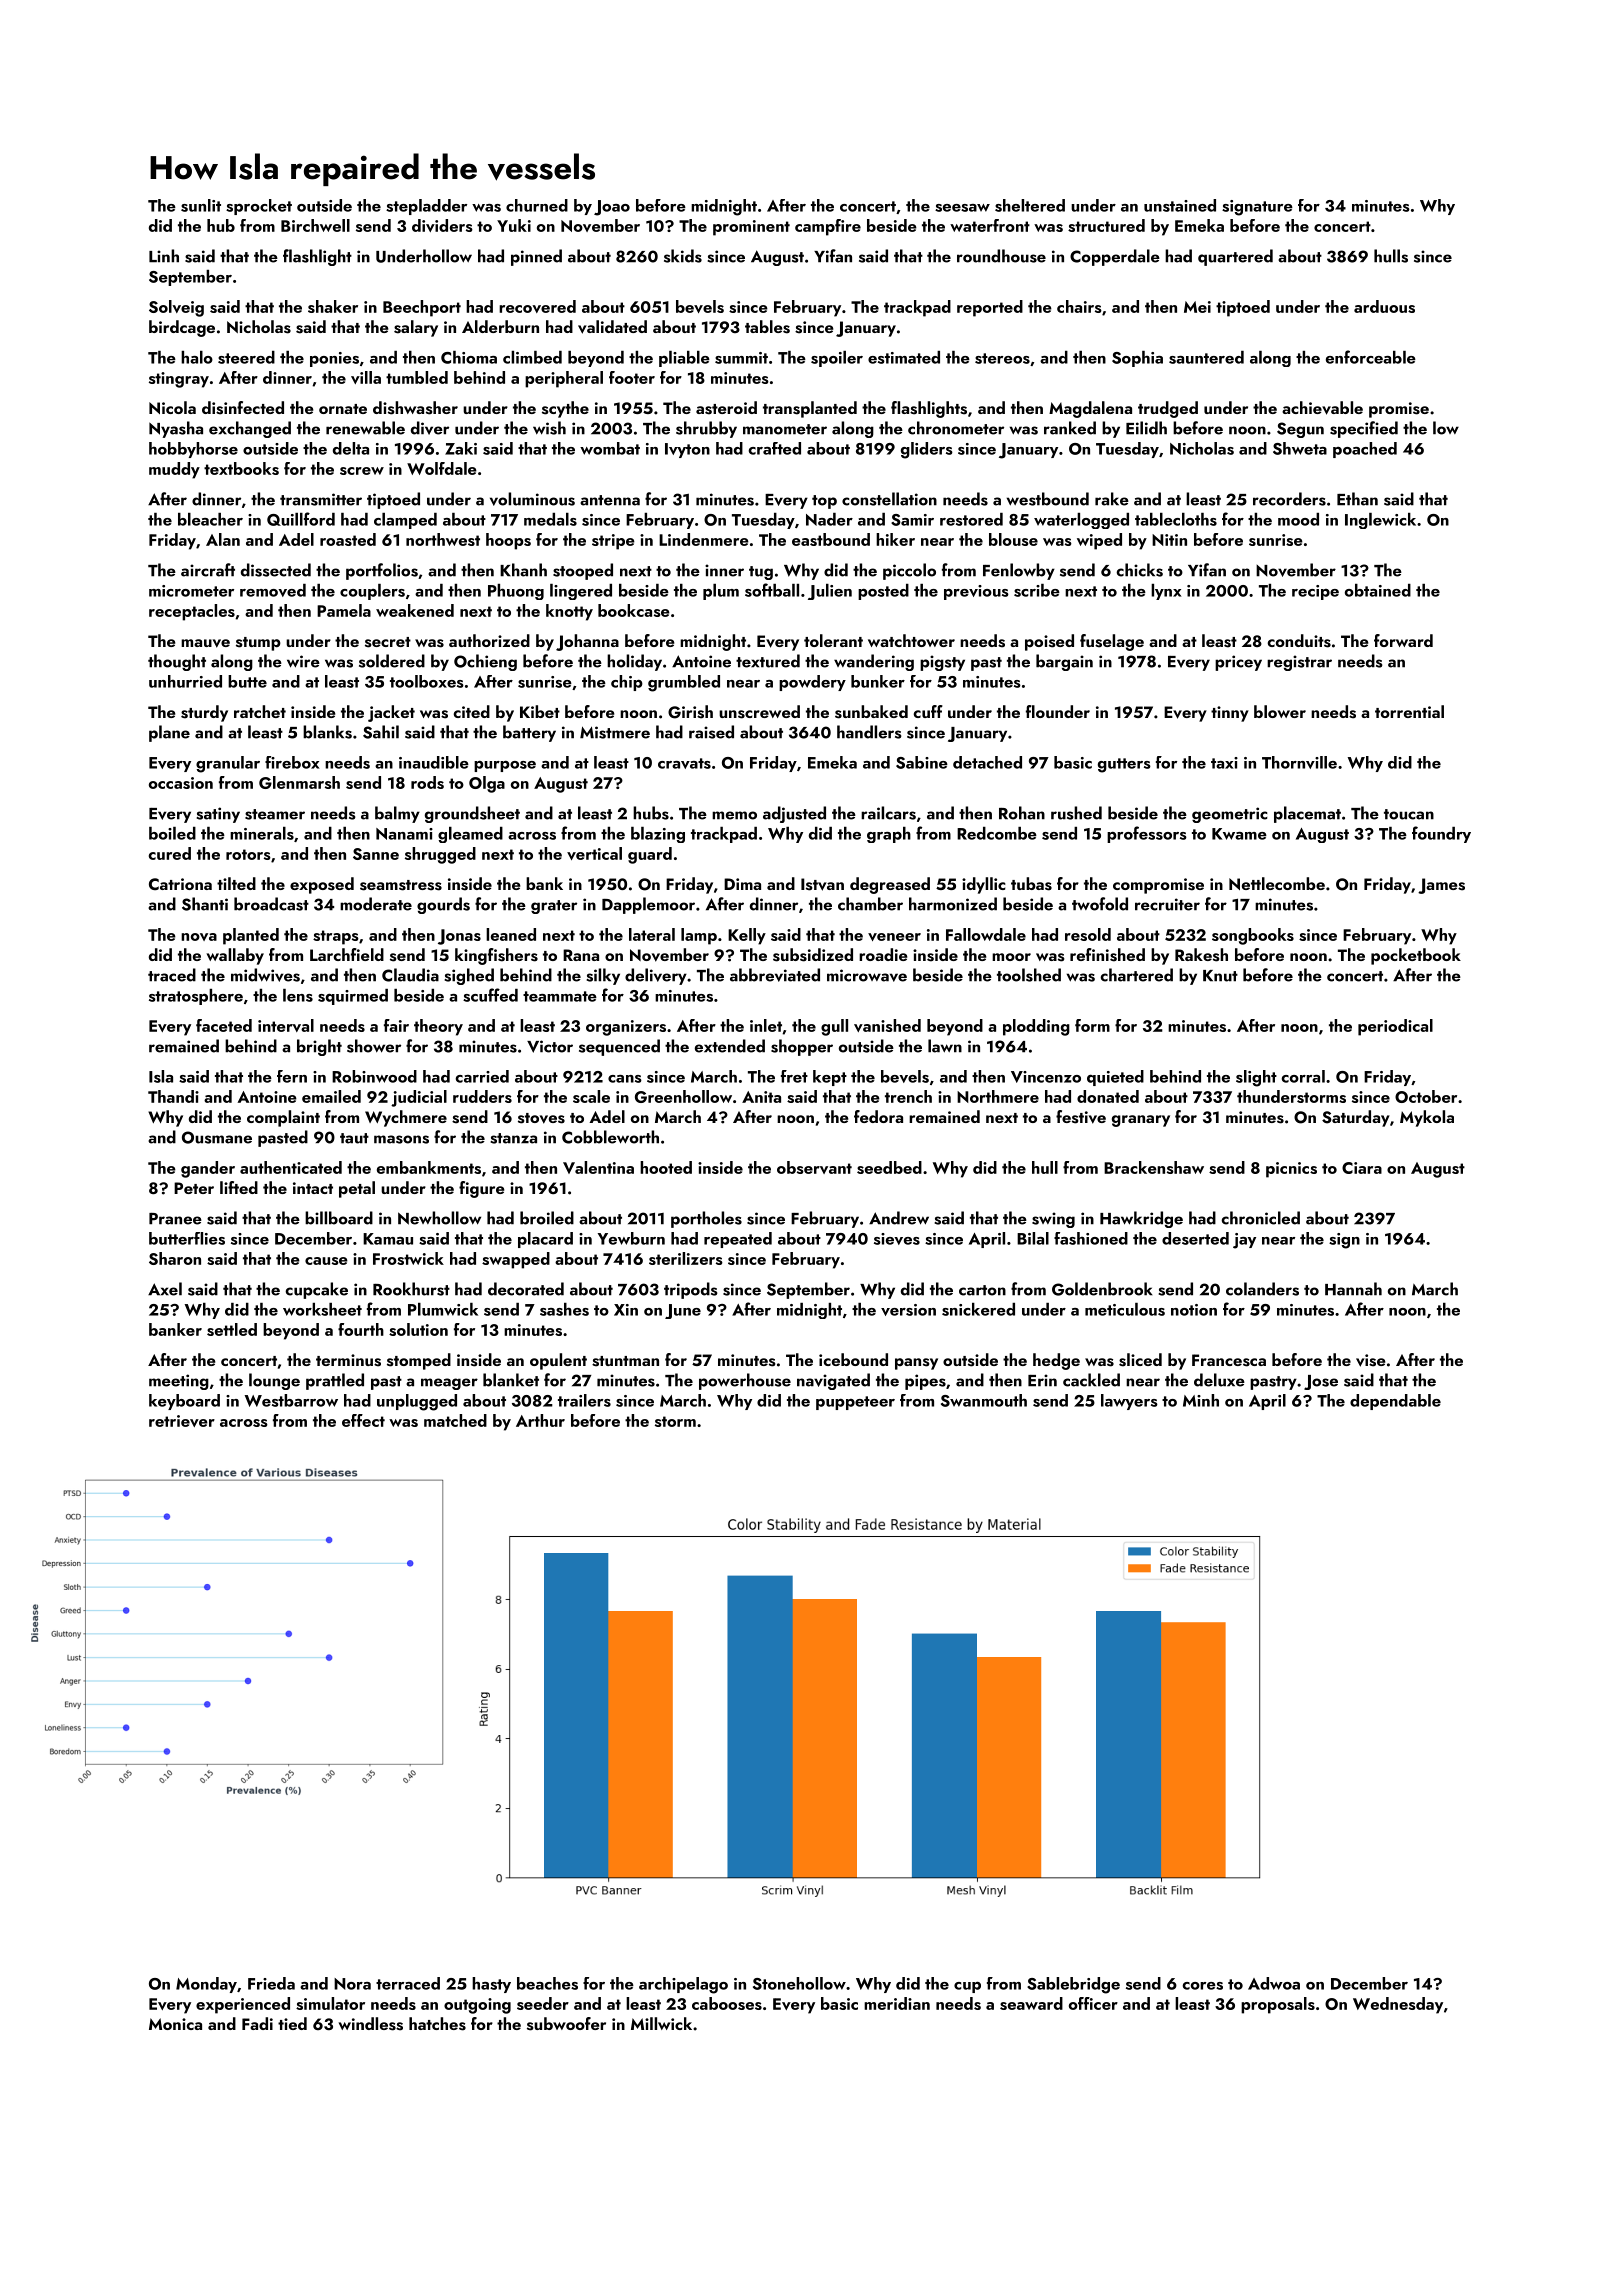  Describe the element at coordinates (505, 766) in the document. I see `purpose` at that location.
